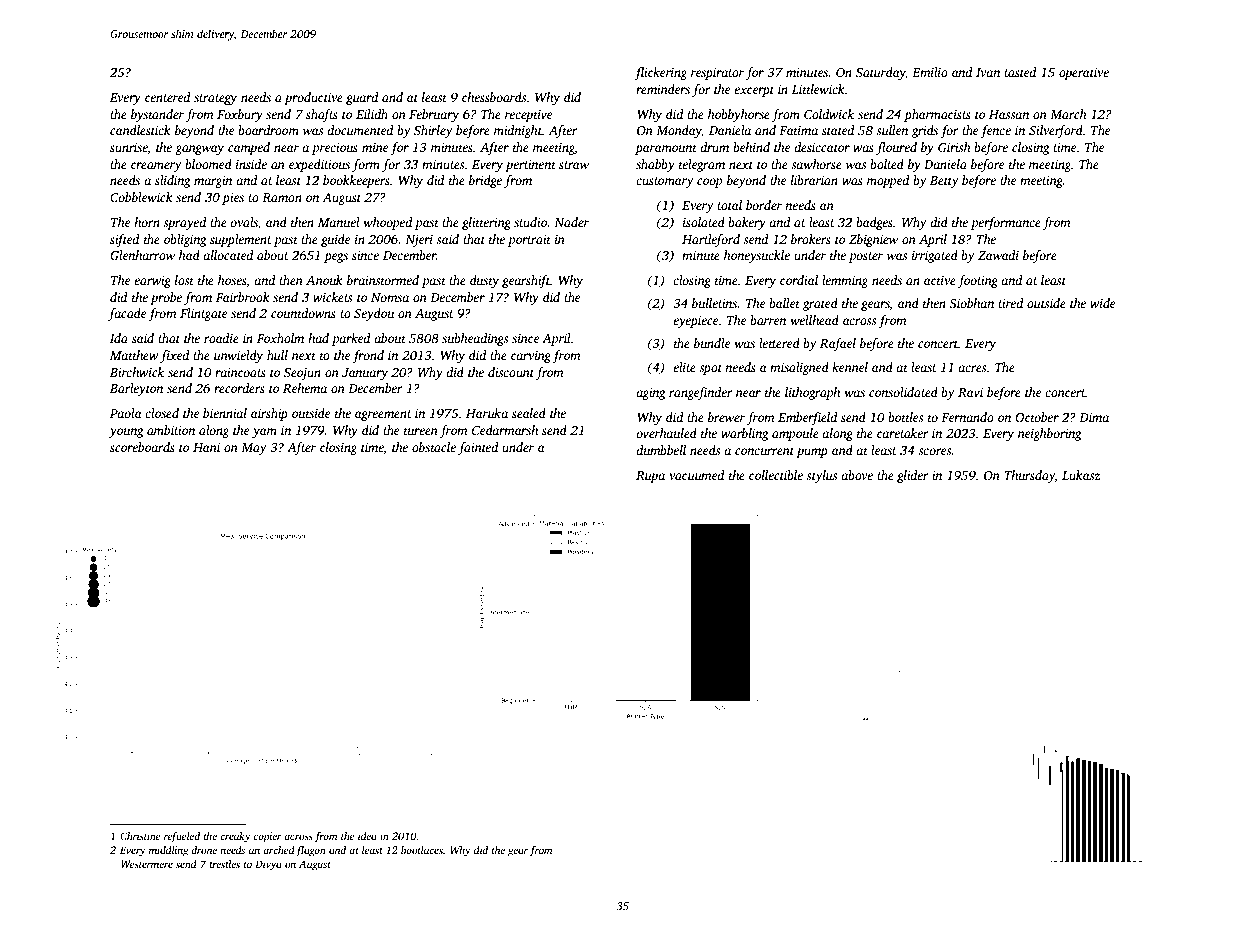  Describe the element at coordinates (972, 368) in the page. I see `acres` at that location.
